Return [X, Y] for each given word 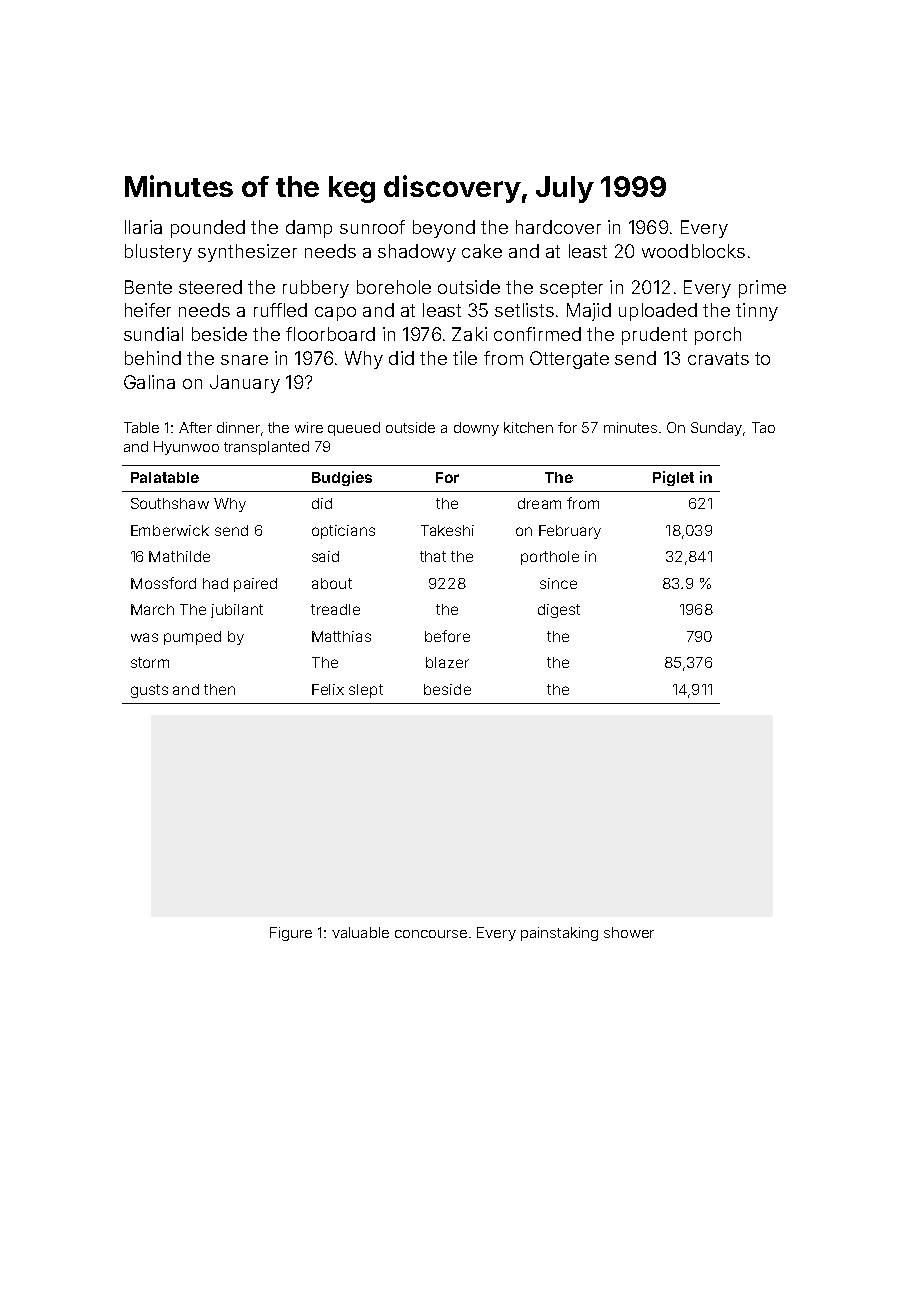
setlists [524, 310]
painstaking [559, 934]
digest [559, 611]
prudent [654, 336]
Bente [148, 287]
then [219, 689]
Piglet [673, 478]
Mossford [163, 583]
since [558, 583]
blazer [447, 662]
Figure [291, 934]
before [447, 636]
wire [309, 427]
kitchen [528, 427]
